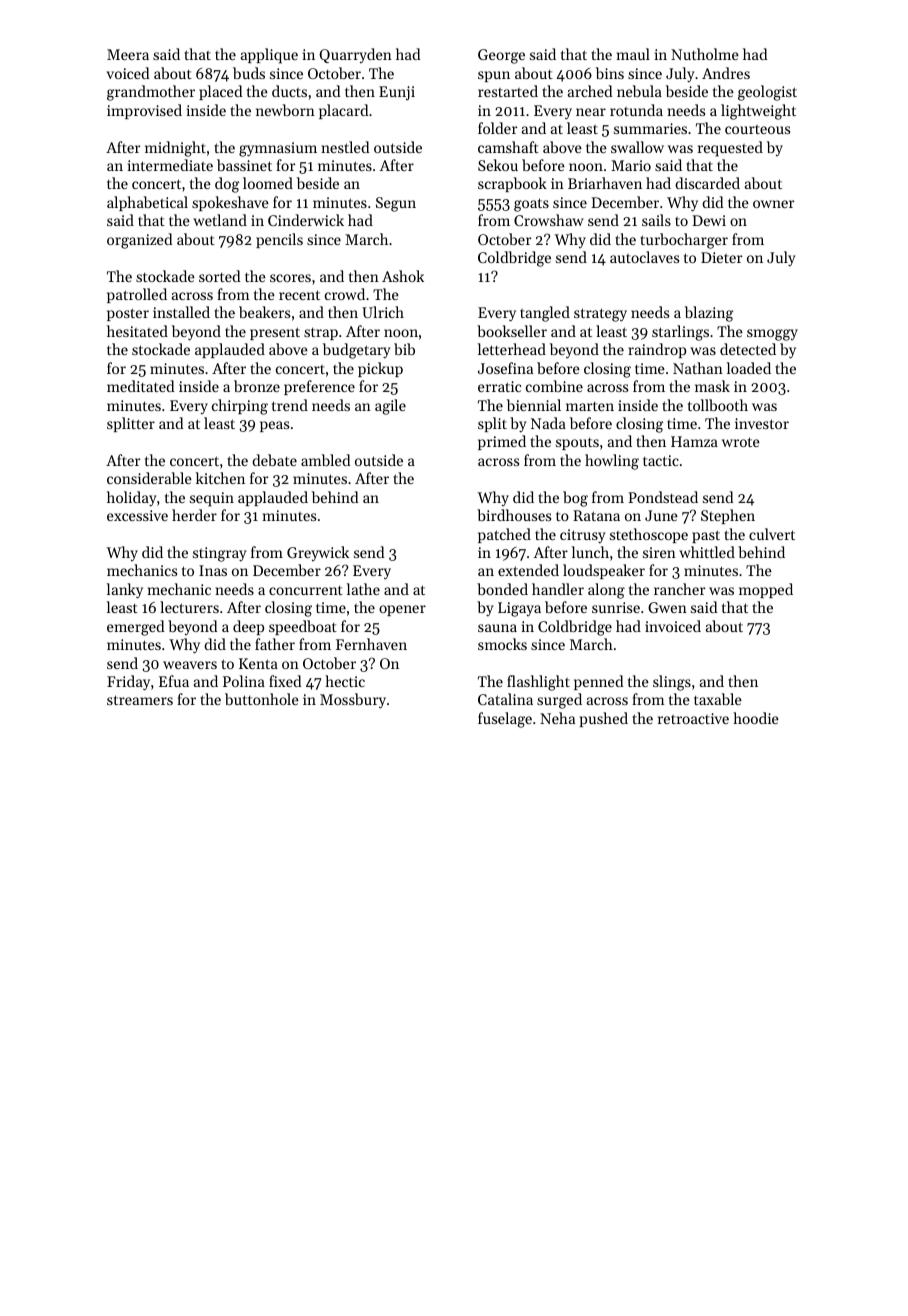 Image resolution: width=908 pixels, height=1316 pixels. What do you see at coordinates (326, 460) in the screenshot?
I see `ambled` at bounding box center [326, 460].
